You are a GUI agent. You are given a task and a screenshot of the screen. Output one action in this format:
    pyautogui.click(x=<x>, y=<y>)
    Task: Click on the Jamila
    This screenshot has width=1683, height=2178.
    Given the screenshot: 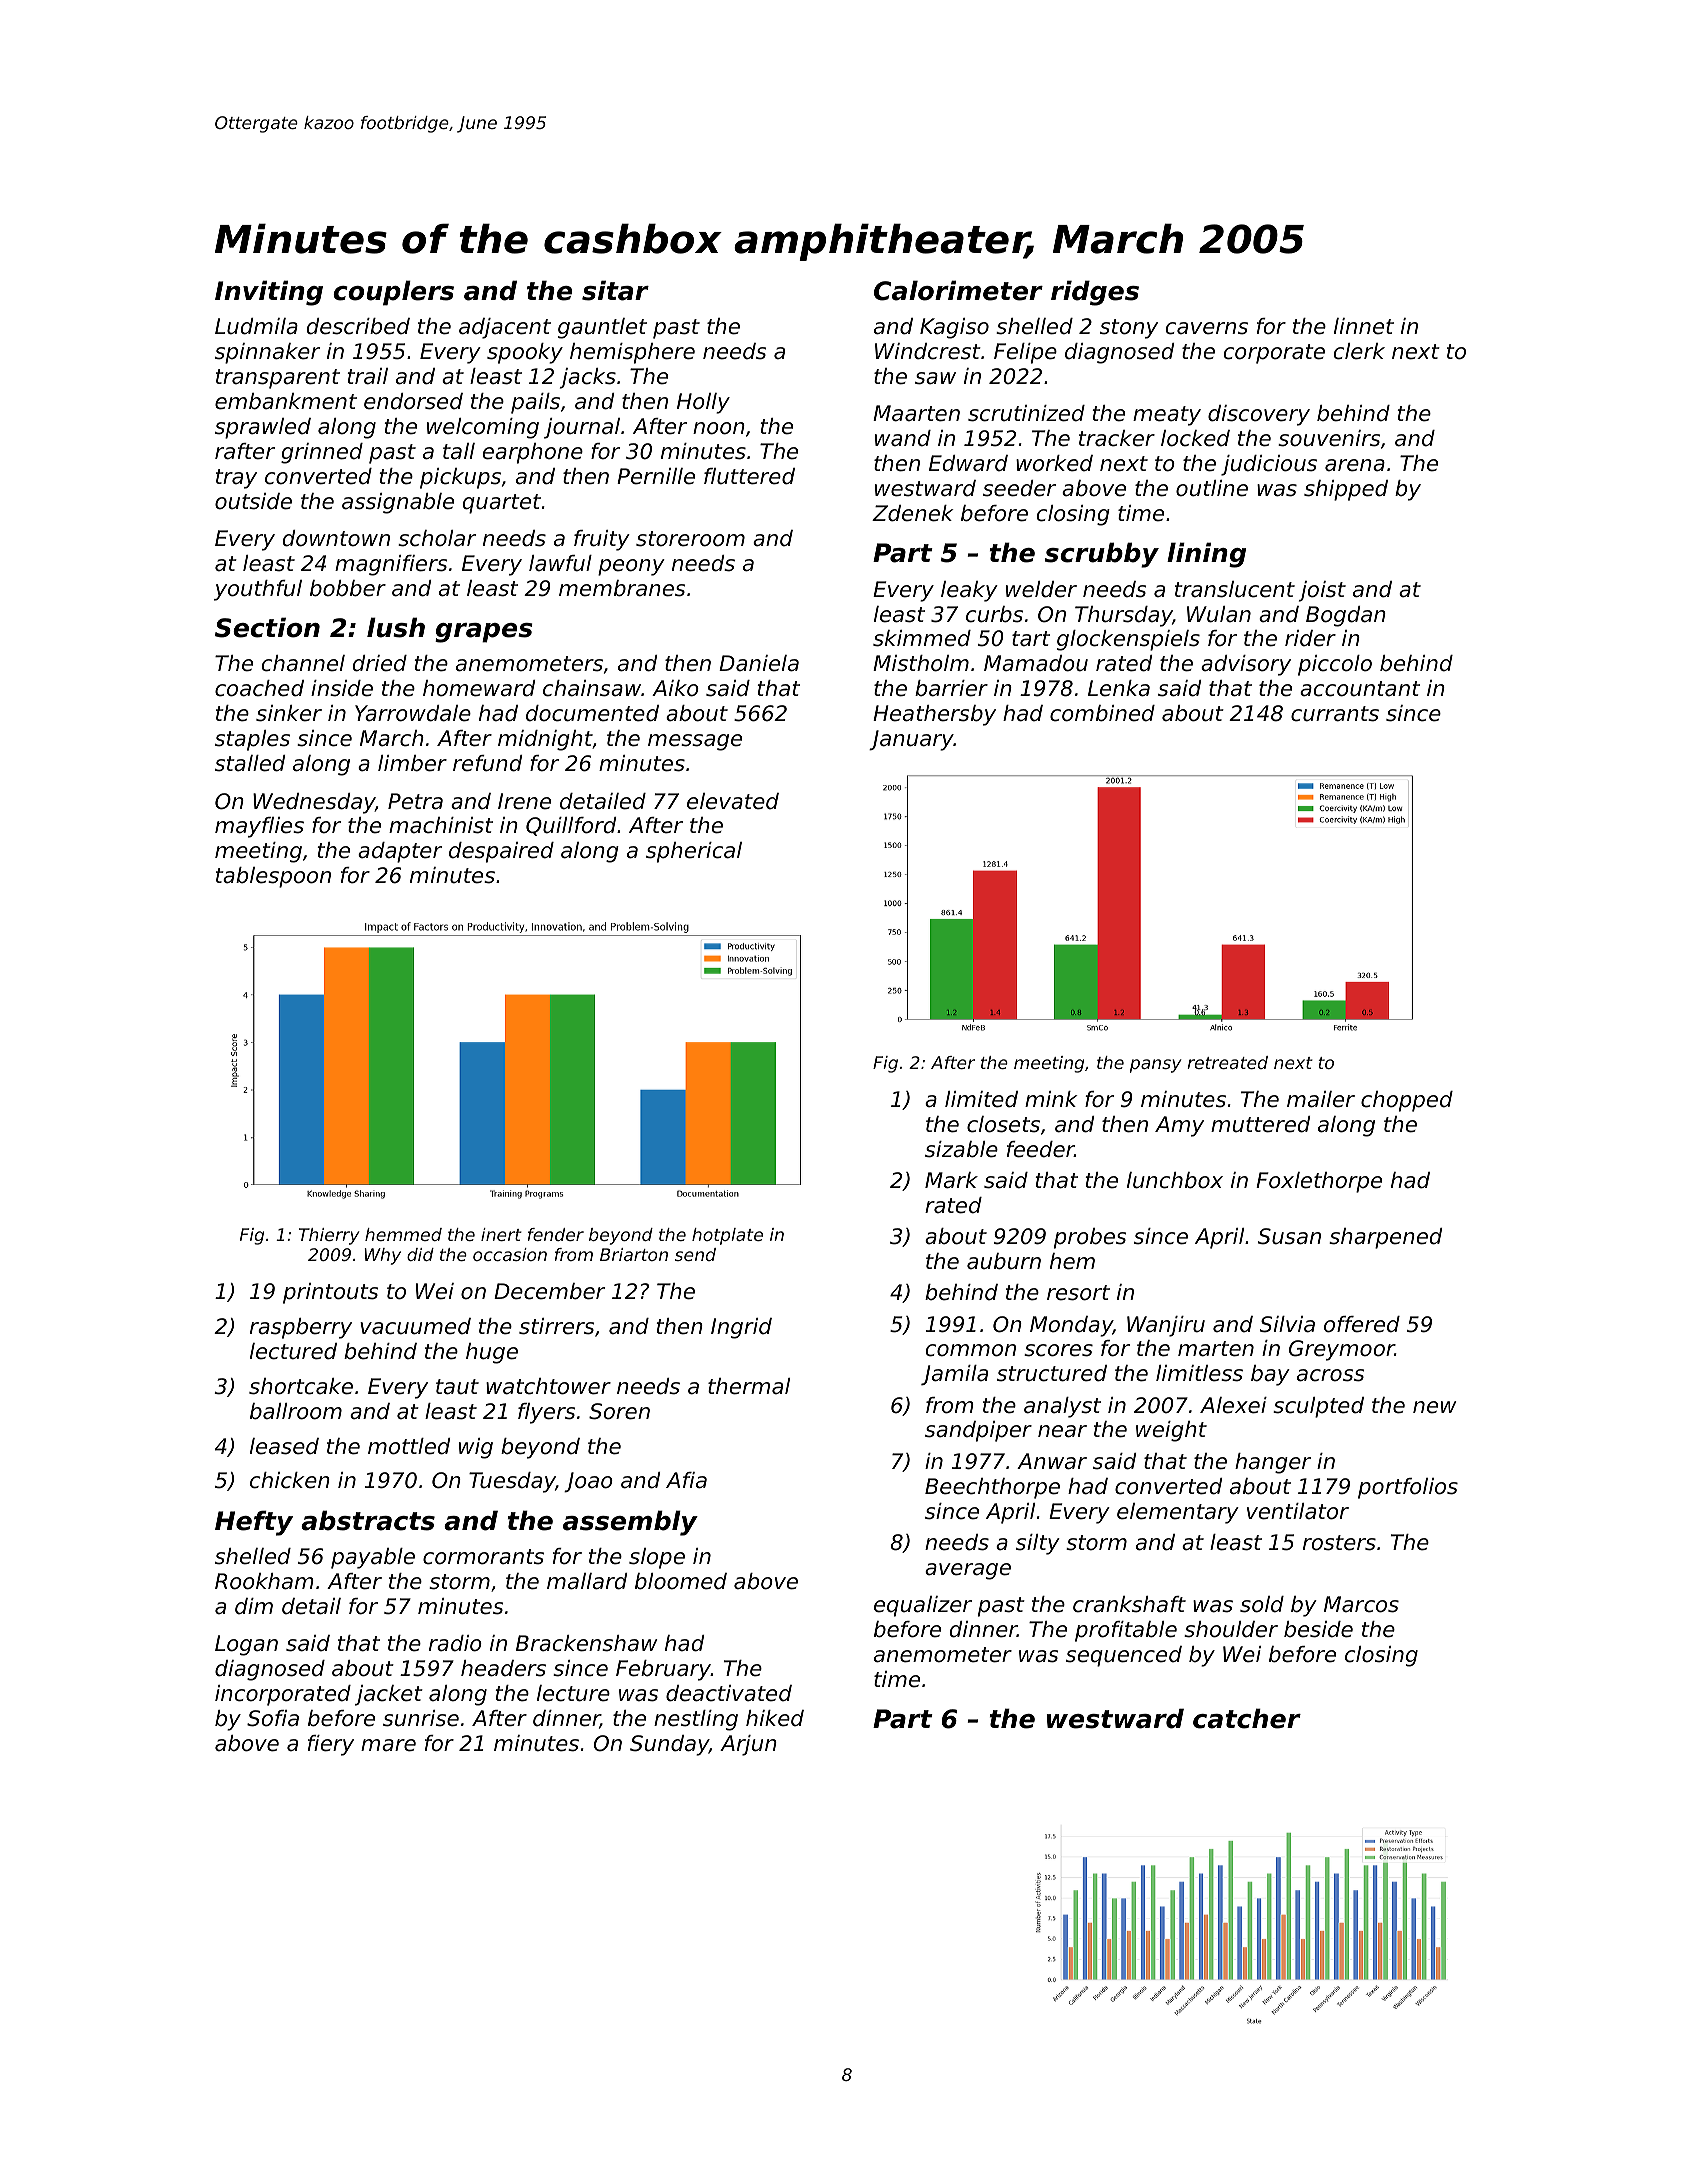 What is the action you would take?
    pyautogui.click(x=954, y=1375)
